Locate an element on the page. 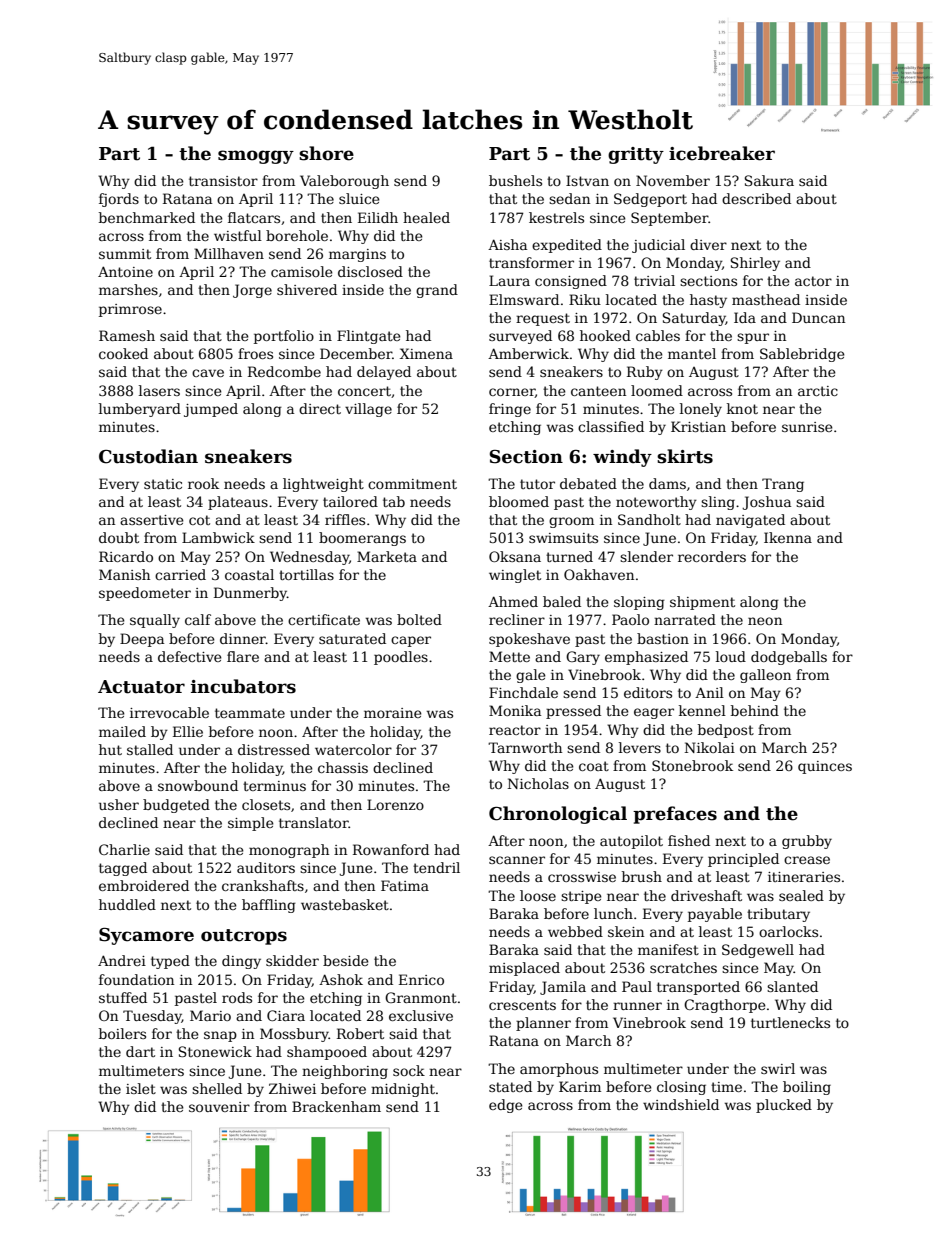 The image size is (952, 1233). Lorenzo is located at coordinates (395, 804).
